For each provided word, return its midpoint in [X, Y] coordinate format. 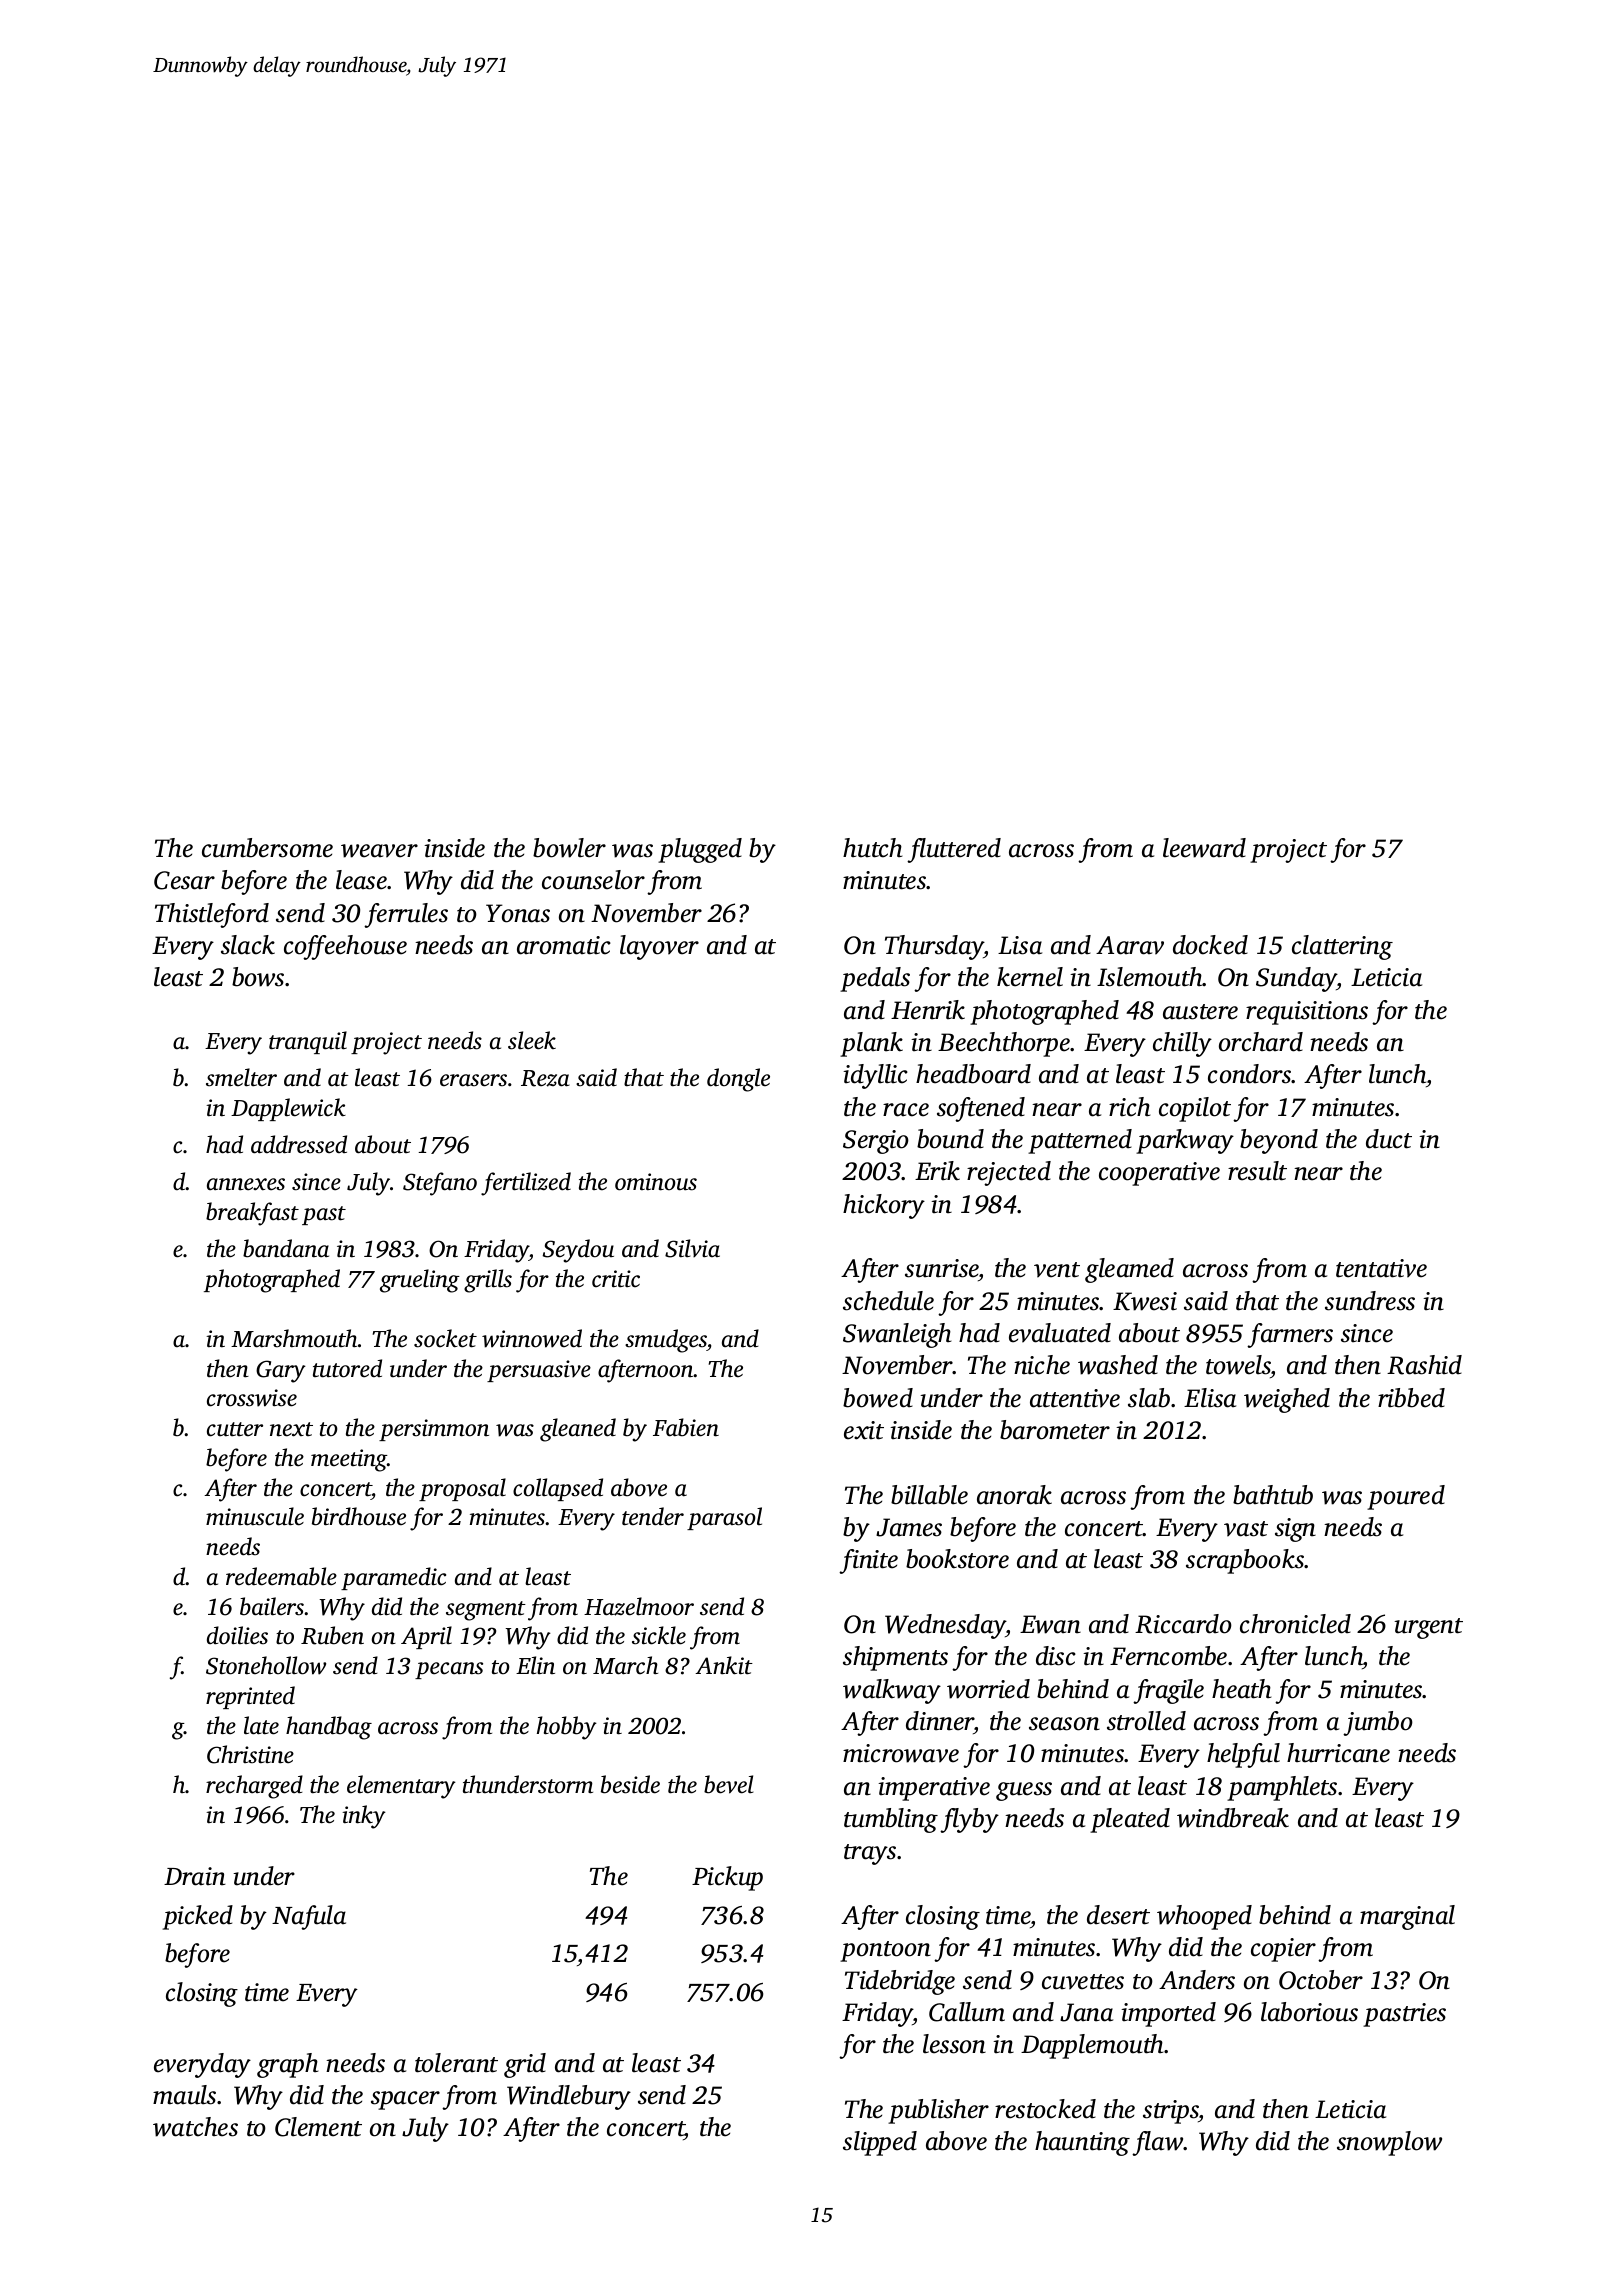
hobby [567, 1728]
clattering [1342, 947]
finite [868, 1561]
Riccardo [1183, 1624]
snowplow [1389, 2143]
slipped [880, 2143]
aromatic [564, 945]
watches [195, 2127]
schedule [888, 1301]
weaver [379, 851]
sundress [1370, 1301]
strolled [1146, 1721]
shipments [895, 1658]
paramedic [393, 1578]
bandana [286, 1248]
